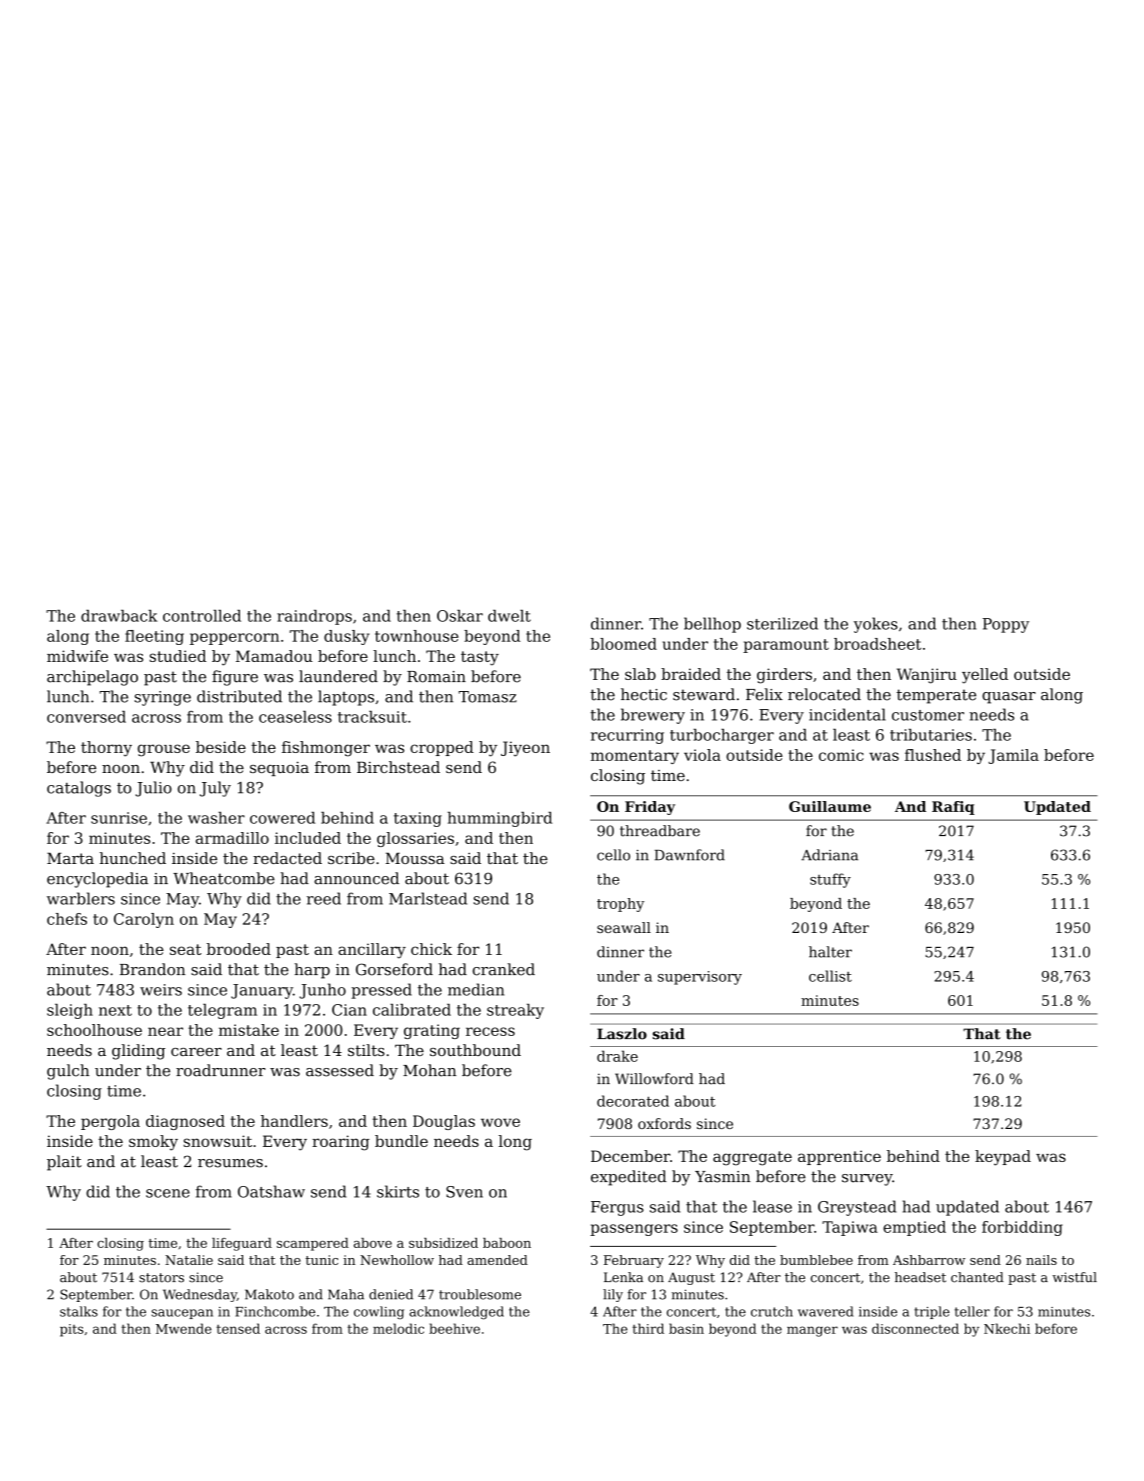 Image resolution: width=1144 pixels, height=1481 pixels. What do you see at coordinates (454, 1328) in the screenshot?
I see `beehive` at bounding box center [454, 1328].
